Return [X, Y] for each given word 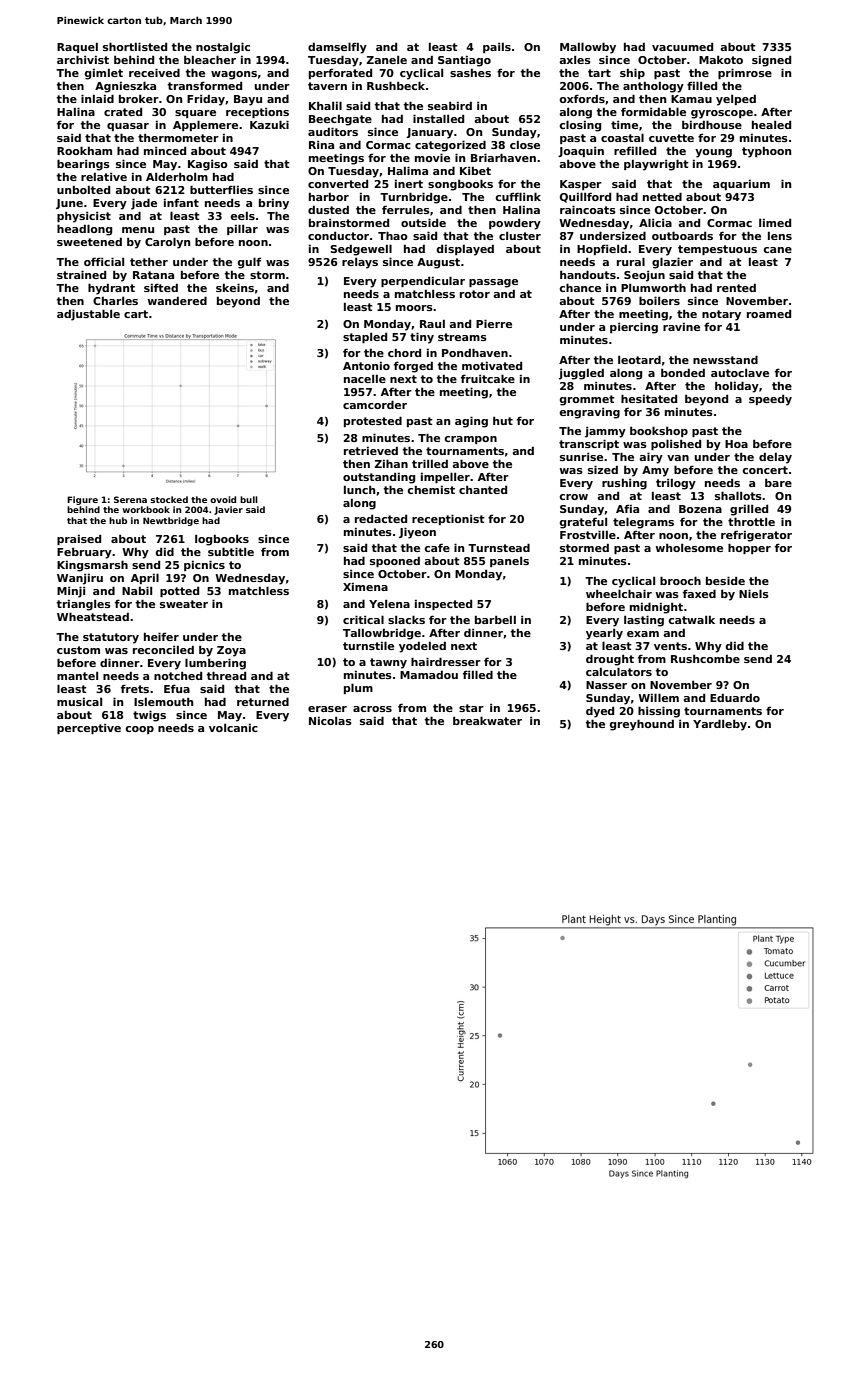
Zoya [231, 651]
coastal [622, 137]
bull [249, 499]
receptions [257, 113]
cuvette [671, 138]
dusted [328, 210]
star [471, 708]
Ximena [365, 587]
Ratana [153, 275]
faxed [699, 593]
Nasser [606, 685]
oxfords [582, 98]
